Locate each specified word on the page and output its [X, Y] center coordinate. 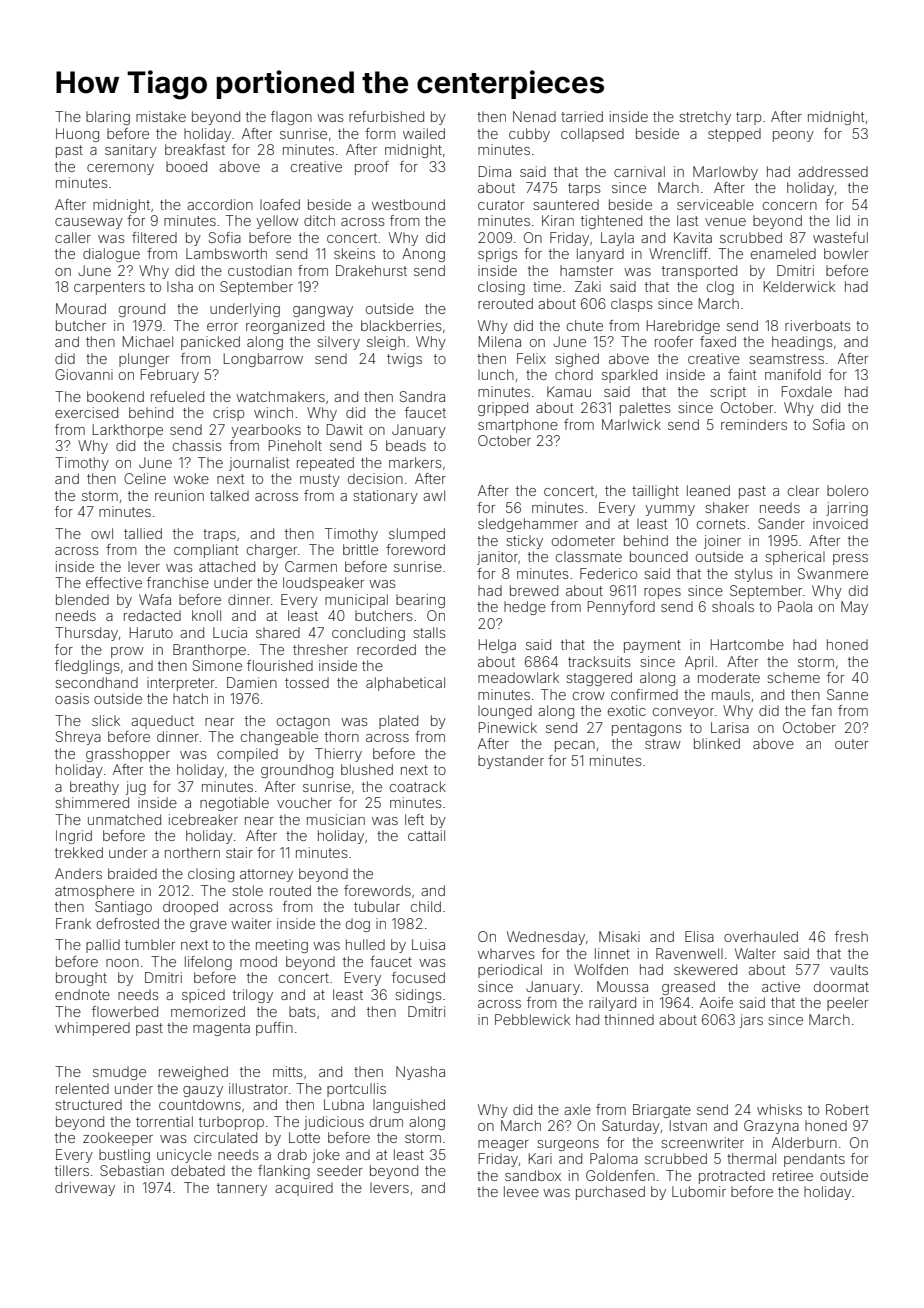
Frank [73, 923]
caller [73, 237]
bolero [847, 490]
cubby [529, 135]
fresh [851, 936]
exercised [86, 412]
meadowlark [518, 677]
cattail [426, 835]
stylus [753, 575]
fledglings [87, 667]
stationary [385, 497]
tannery [242, 1189]
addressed [833, 171]
